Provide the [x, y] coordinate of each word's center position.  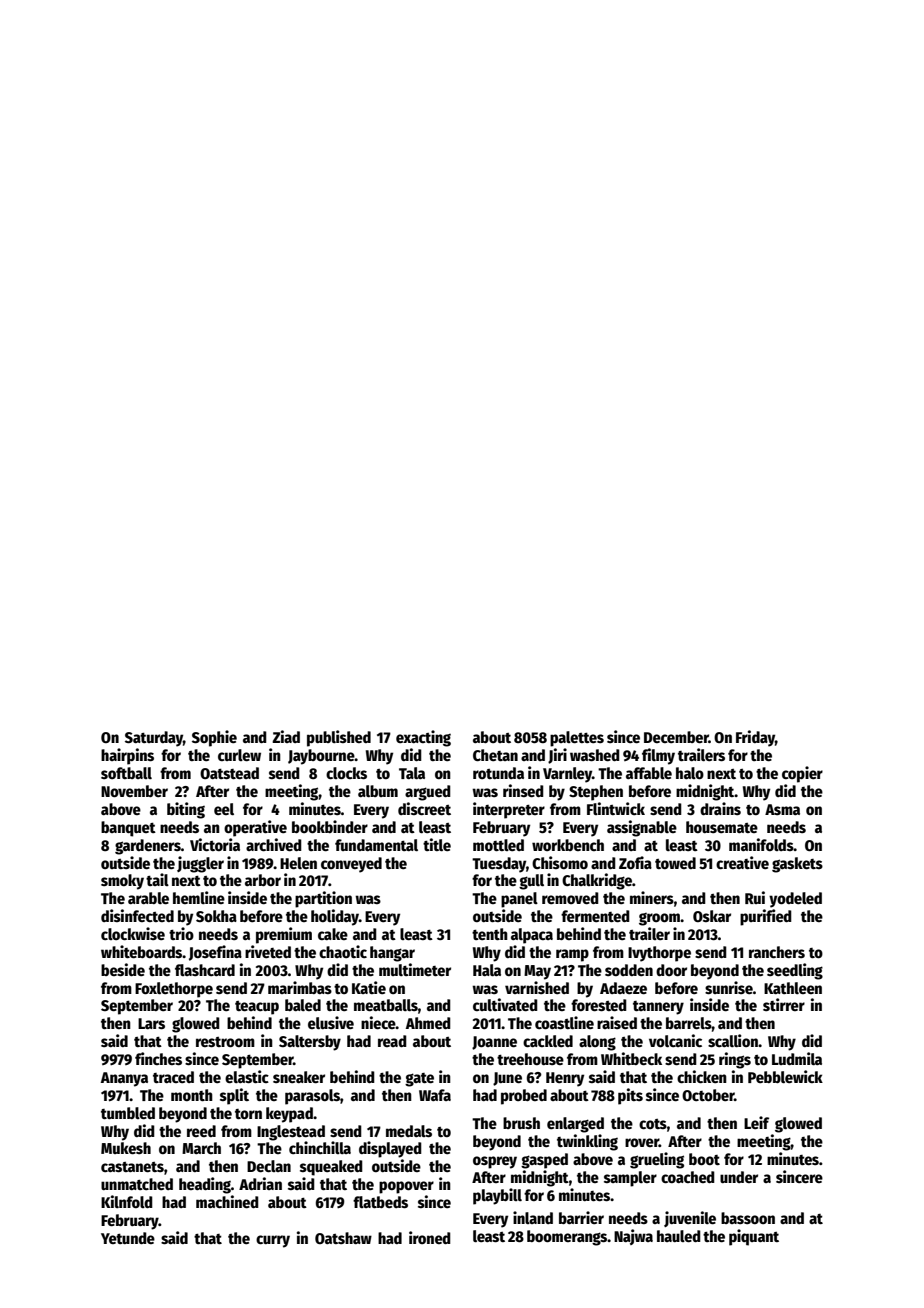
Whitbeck [631, 1059]
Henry [565, 1079]
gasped [544, 1161]
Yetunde [128, 1238]
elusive [331, 1022]
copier [802, 774]
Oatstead [229, 773]
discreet [424, 809]
